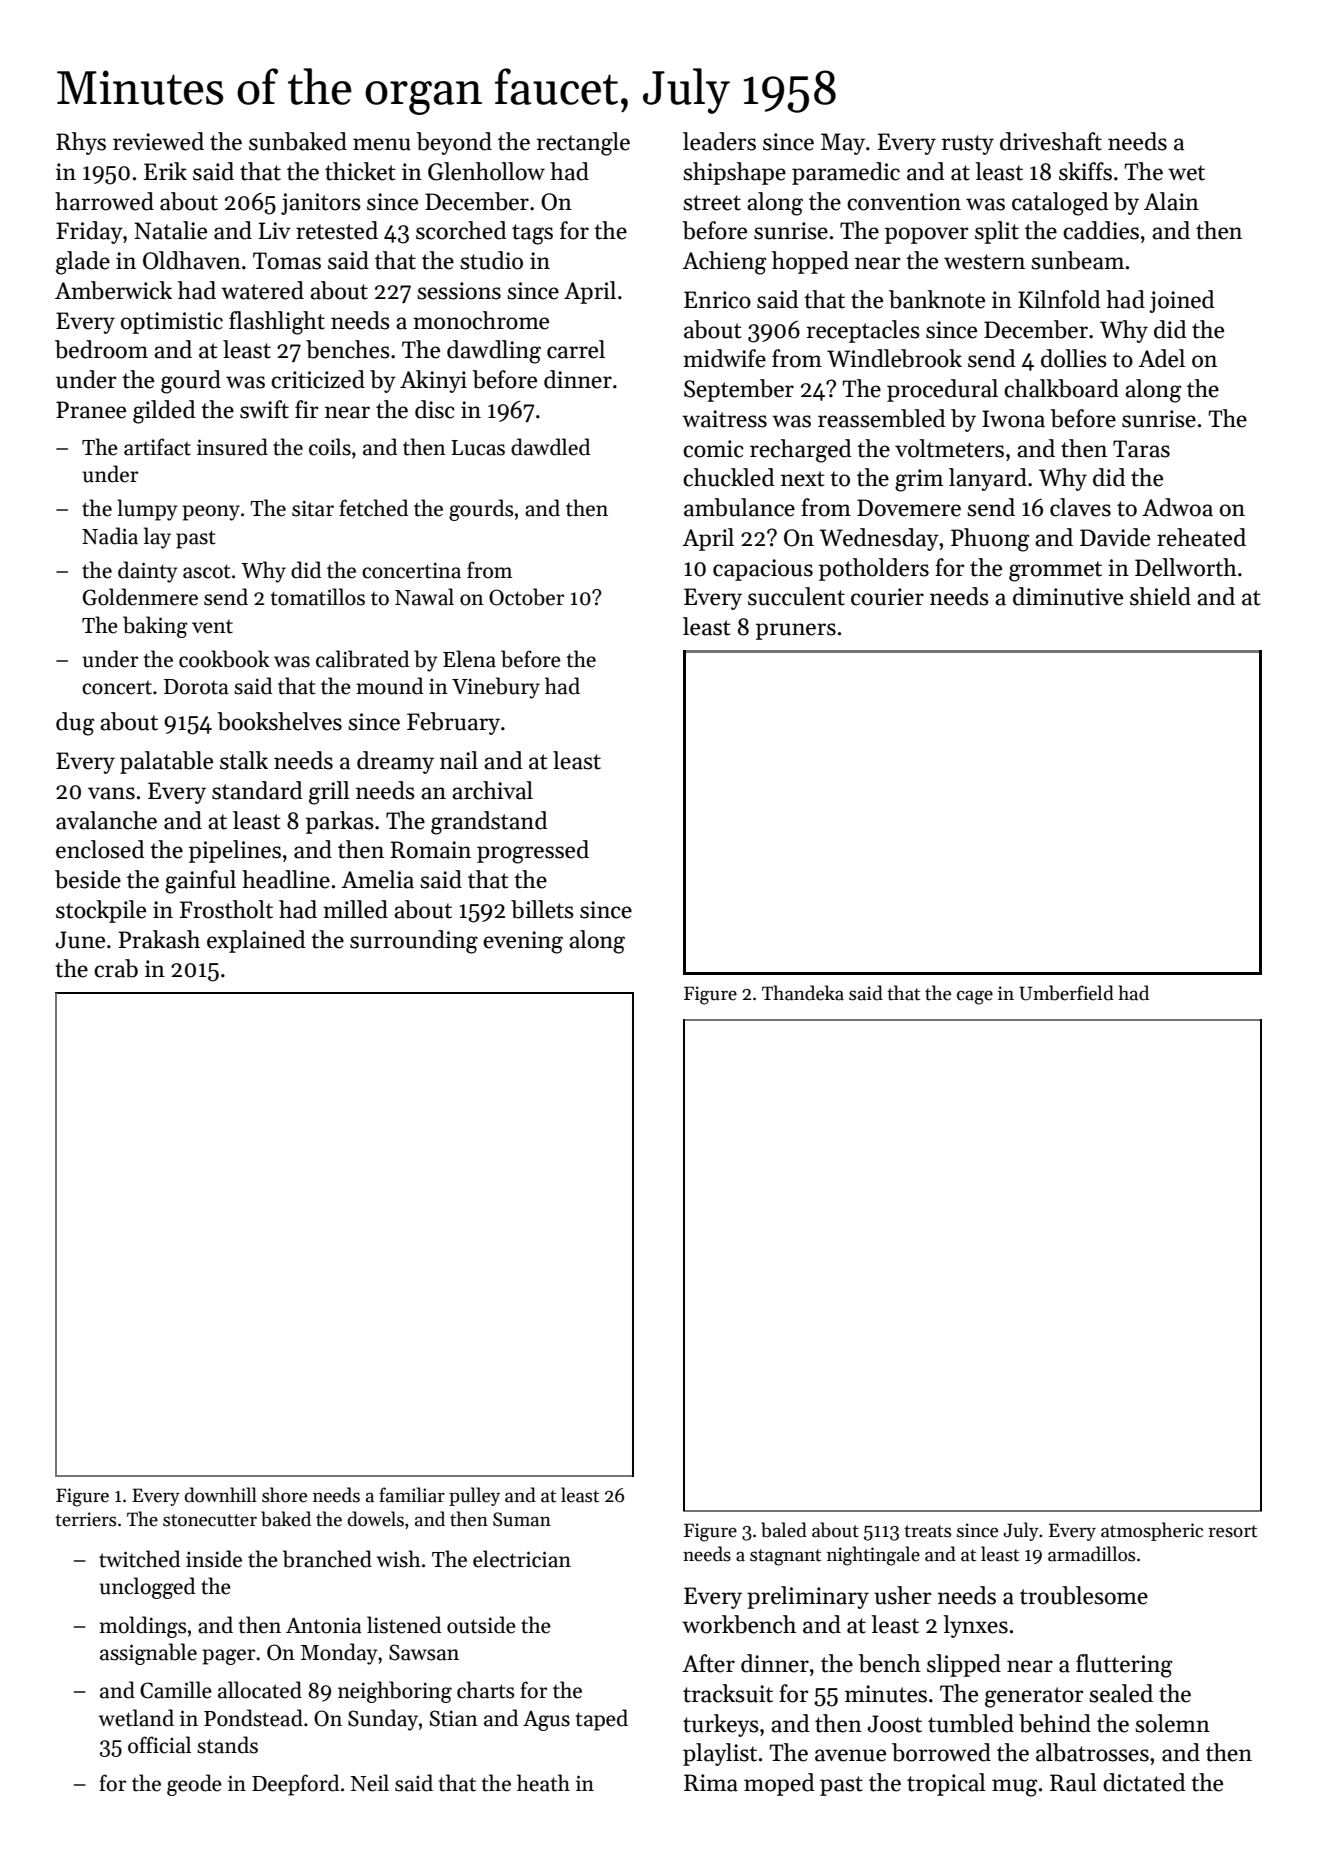 This screenshot has width=1317, height=1863. I want to click on dictated, so click(1144, 1782).
